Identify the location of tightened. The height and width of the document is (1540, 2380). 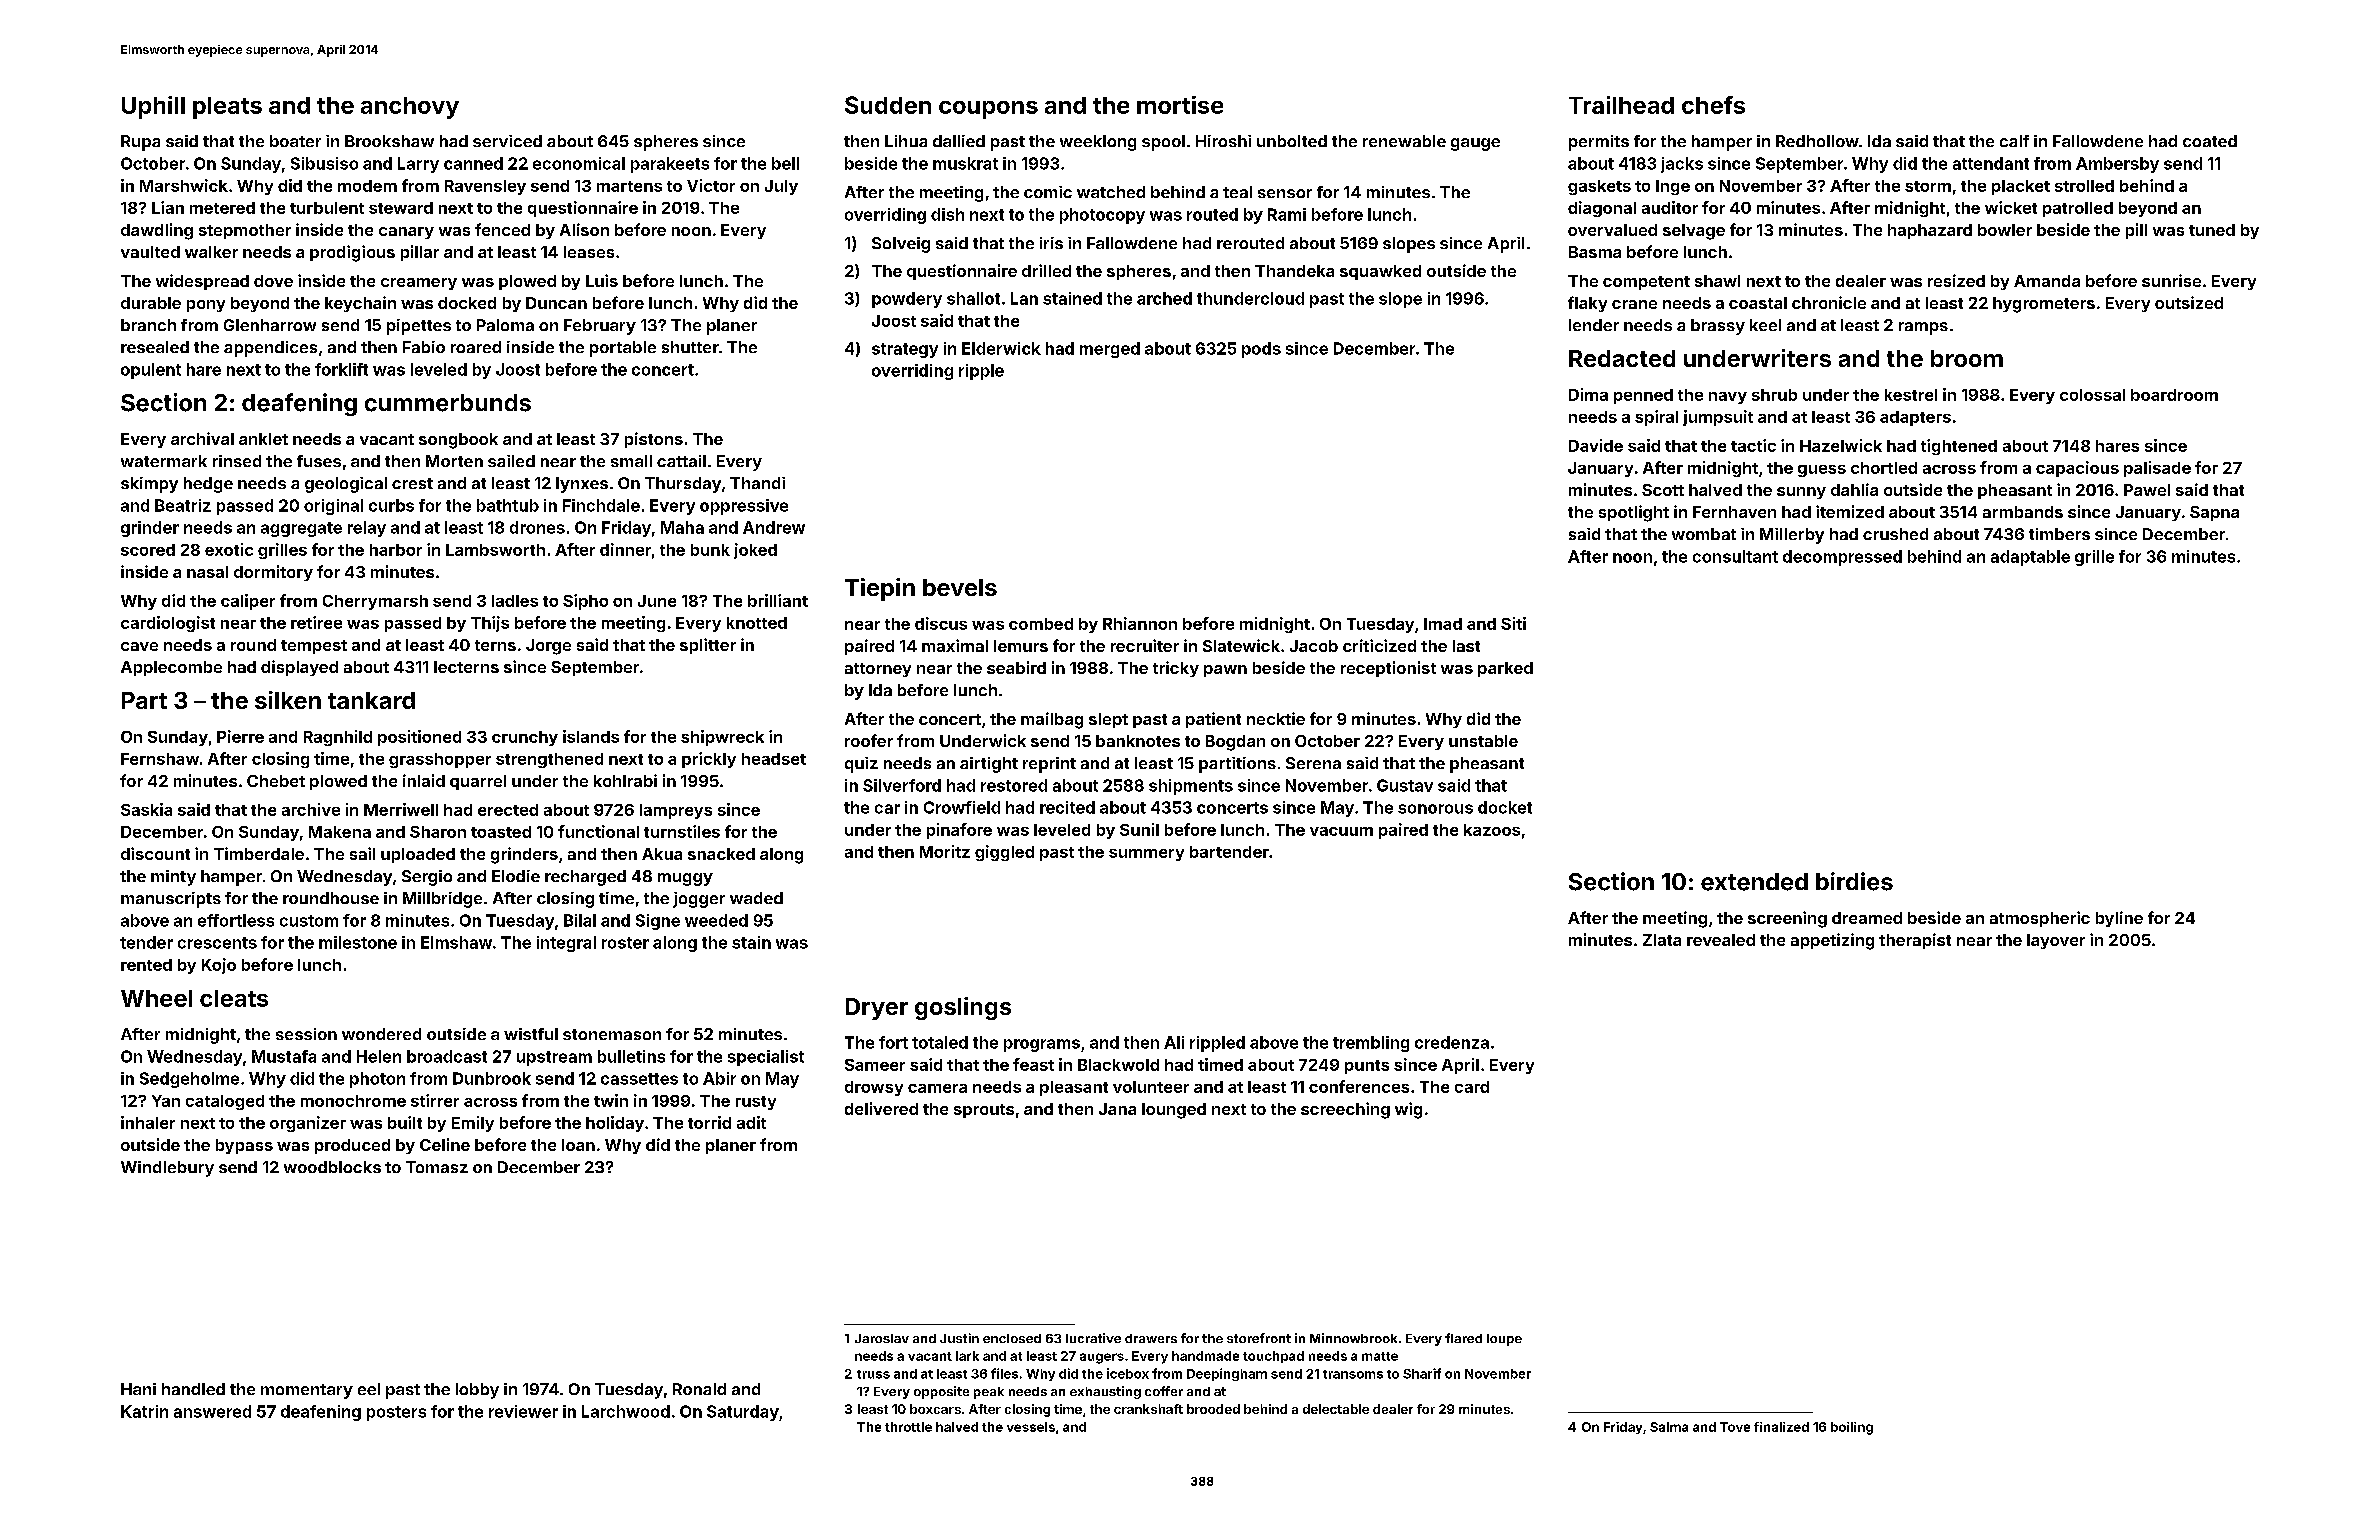
(1959, 447).
